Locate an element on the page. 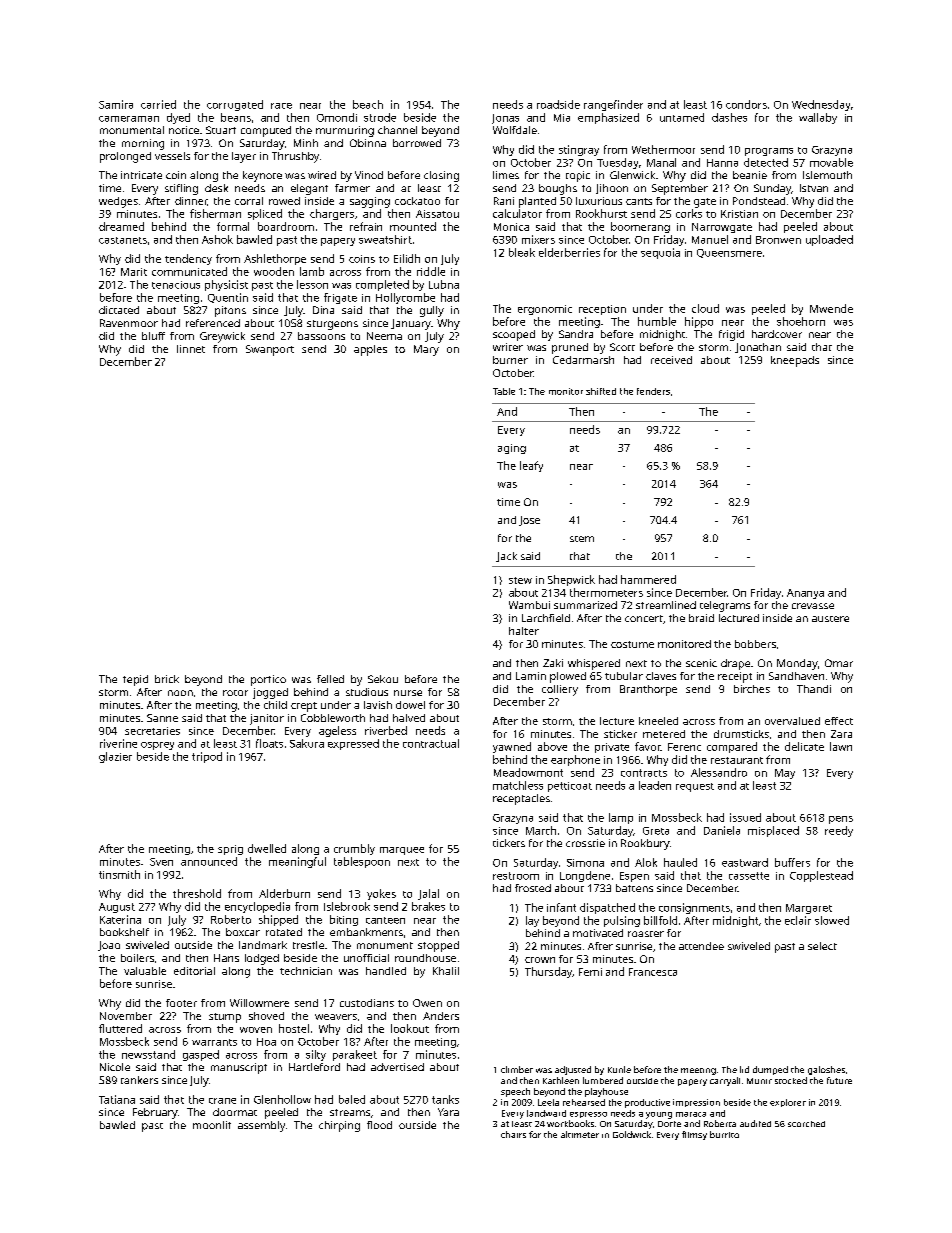 This page has height=1233, width=952. wedges is located at coordinates (118, 202).
